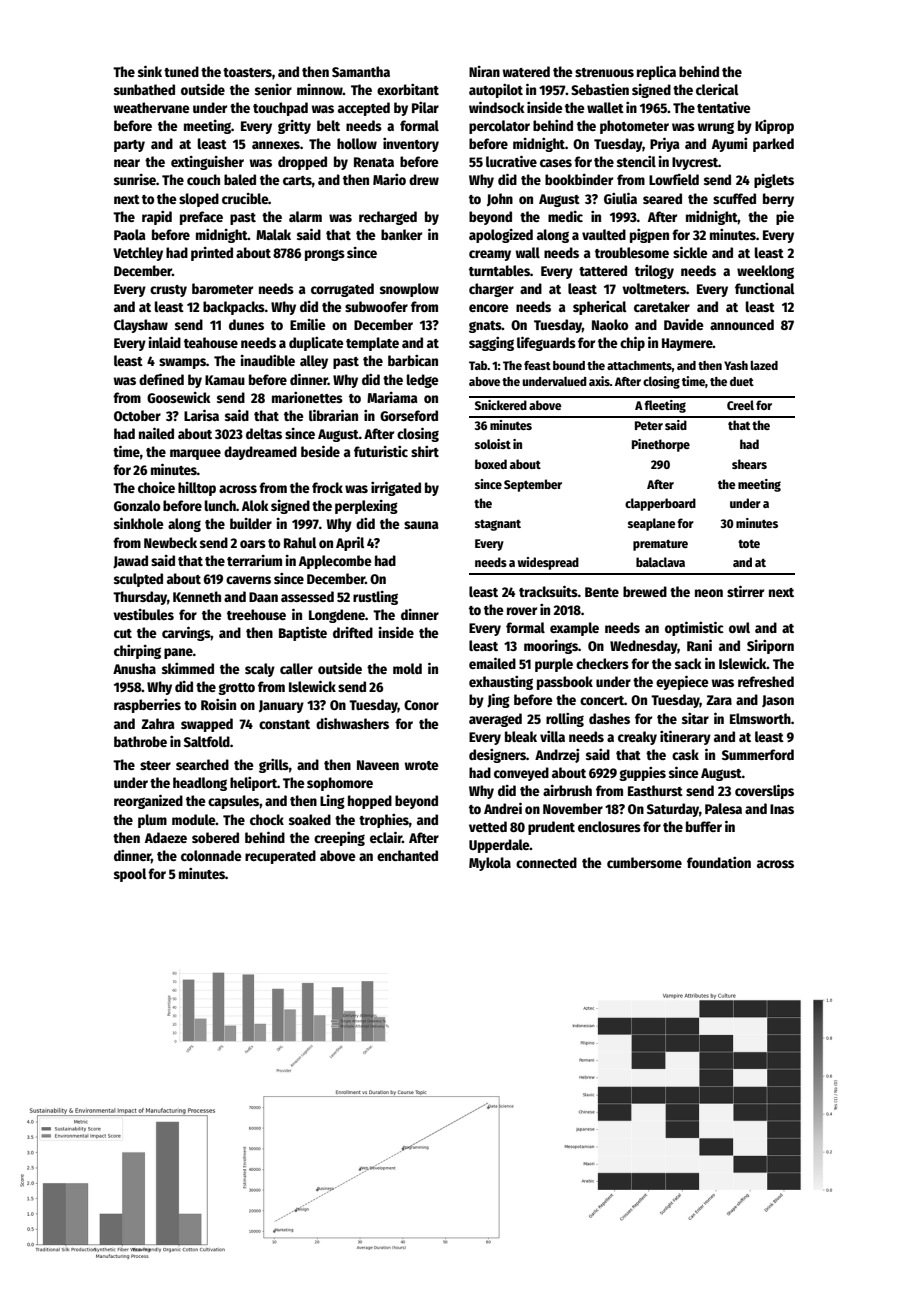  Describe the element at coordinates (211, 855) in the screenshot. I see `colonnade` at that location.
